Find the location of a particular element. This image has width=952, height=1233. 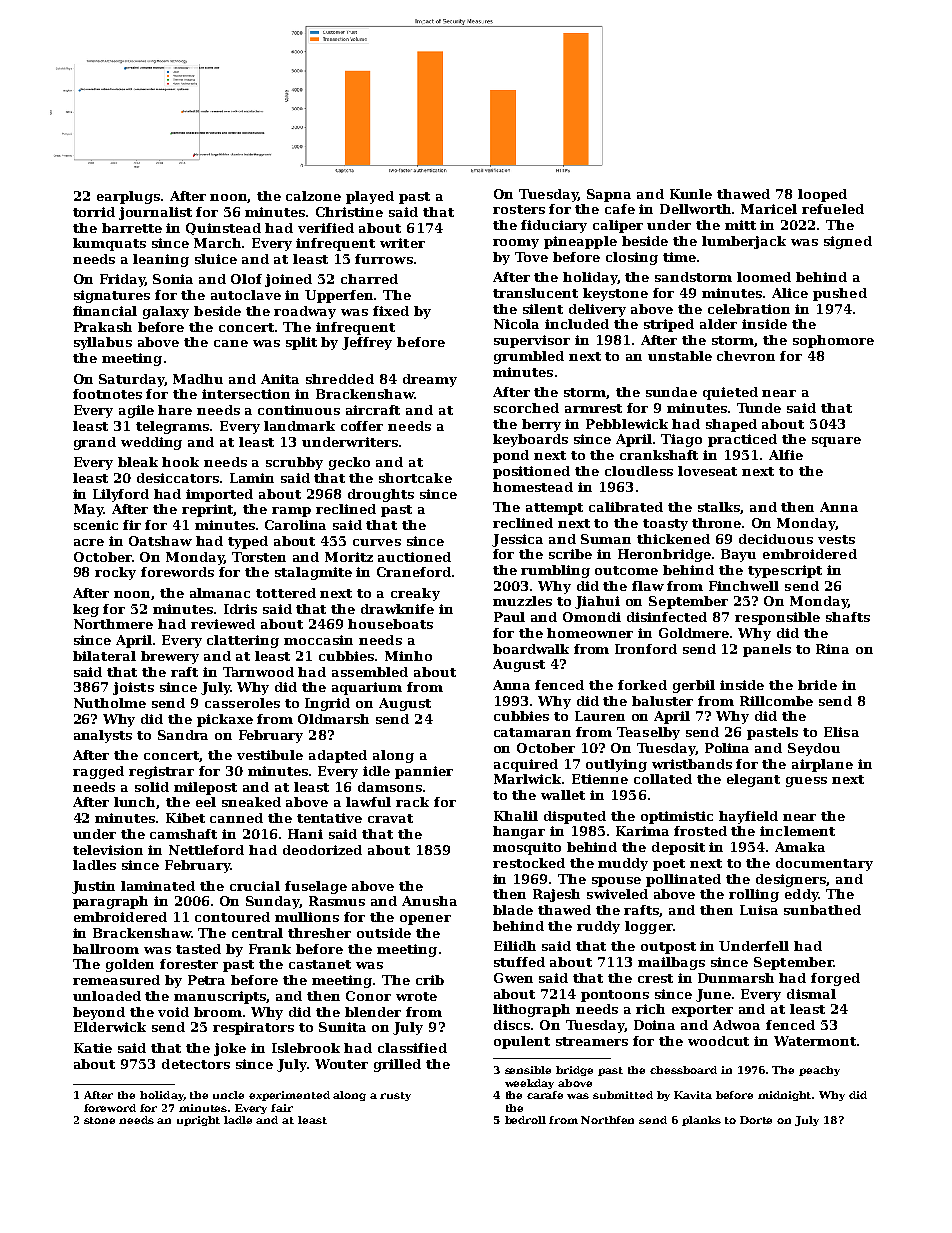

cravat is located at coordinates (390, 818).
